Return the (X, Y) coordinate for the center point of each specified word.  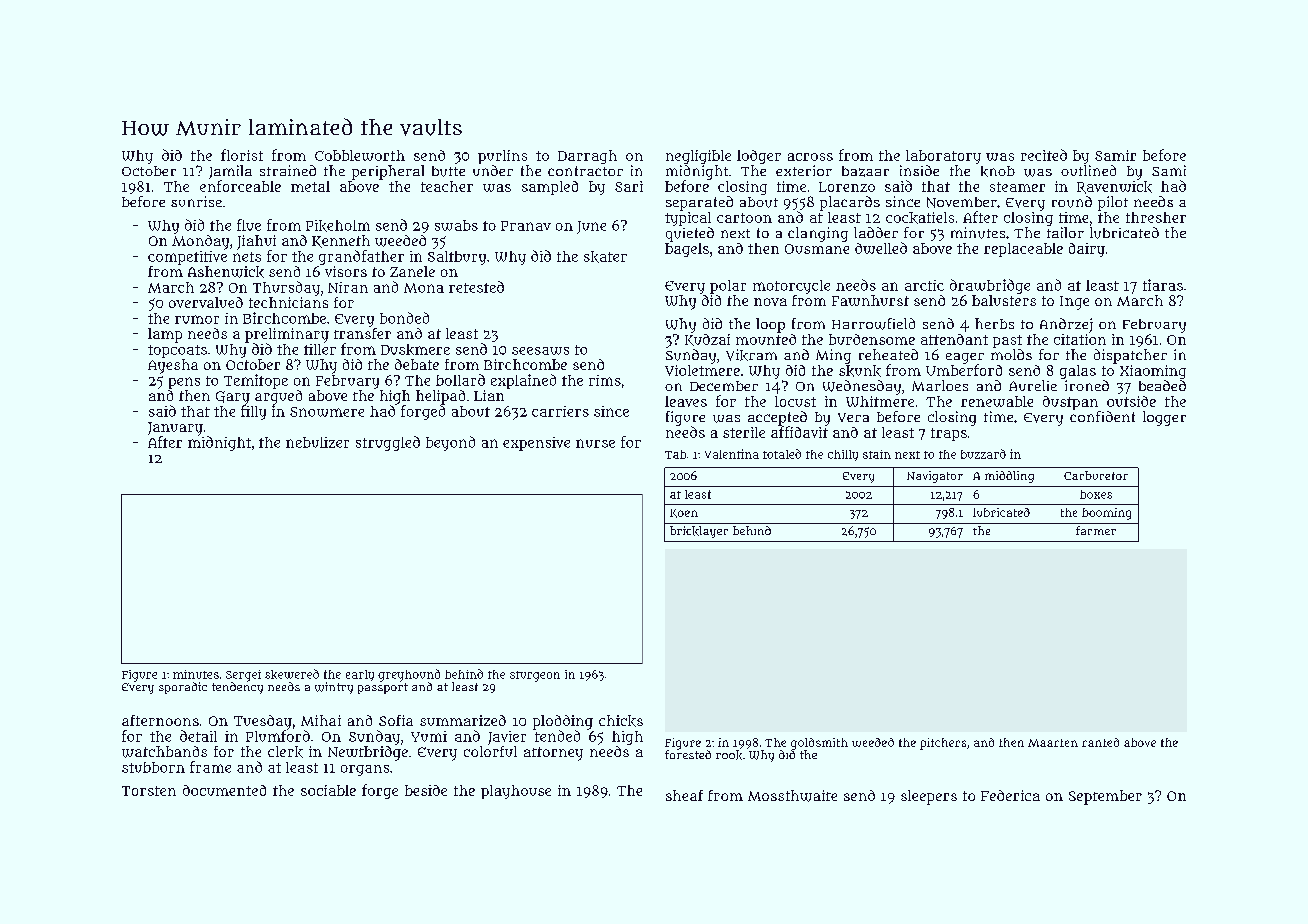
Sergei (243, 676)
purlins (502, 157)
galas (1078, 372)
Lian (489, 395)
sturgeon (535, 676)
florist (242, 155)
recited (1044, 155)
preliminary (287, 335)
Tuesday (263, 722)
